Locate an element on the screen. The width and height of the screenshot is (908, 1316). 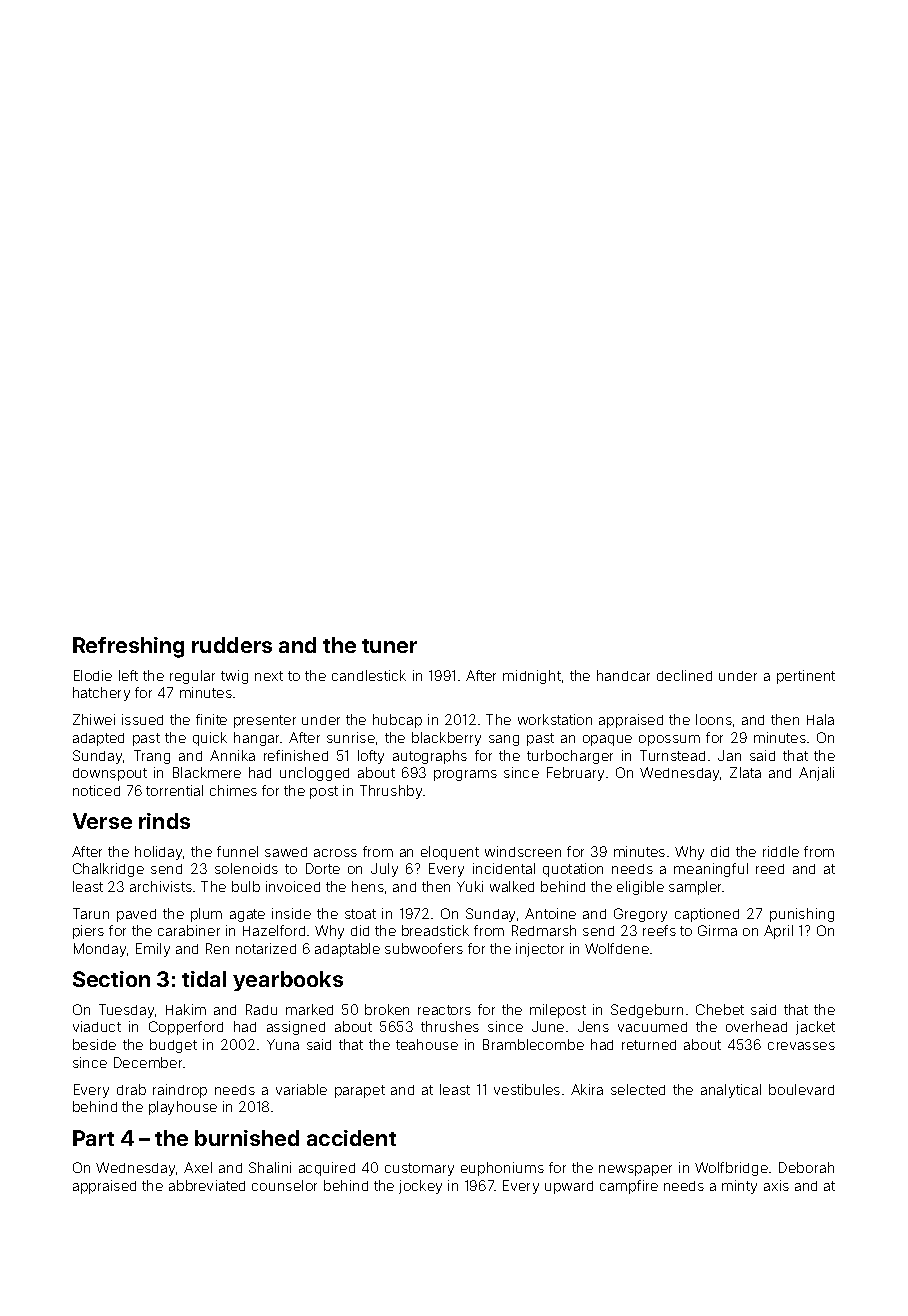
Girma is located at coordinates (717, 930).
